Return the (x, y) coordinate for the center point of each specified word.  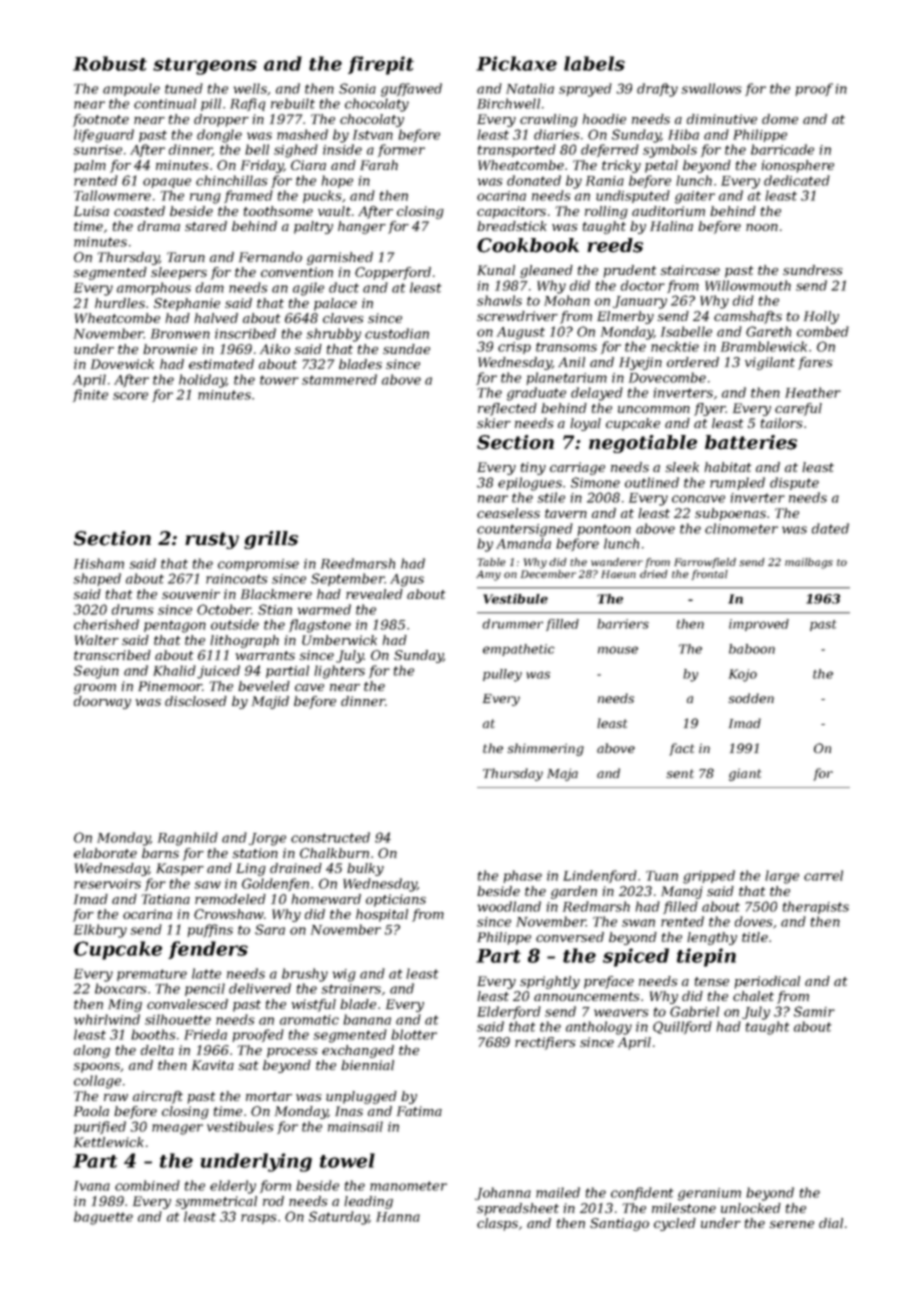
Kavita (213, 1065)
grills (271, 540)
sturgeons (205, 66)
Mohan (567, 300)
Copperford (393, 273)
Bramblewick (764, 346)
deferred (610, 150)
